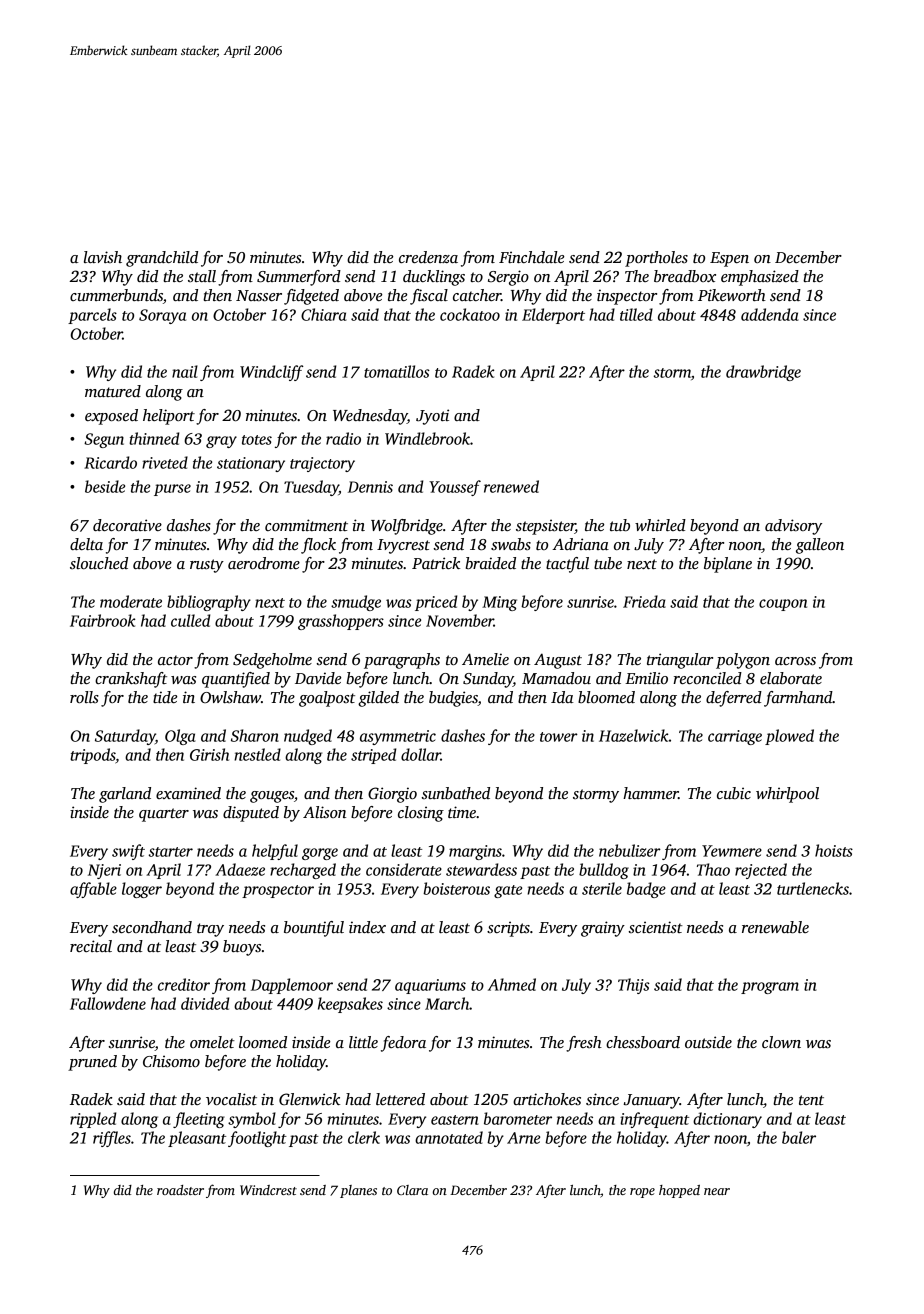  Describe the element at coordinates (646, 678) in the screenshot. I see `Emilio` at that location.
